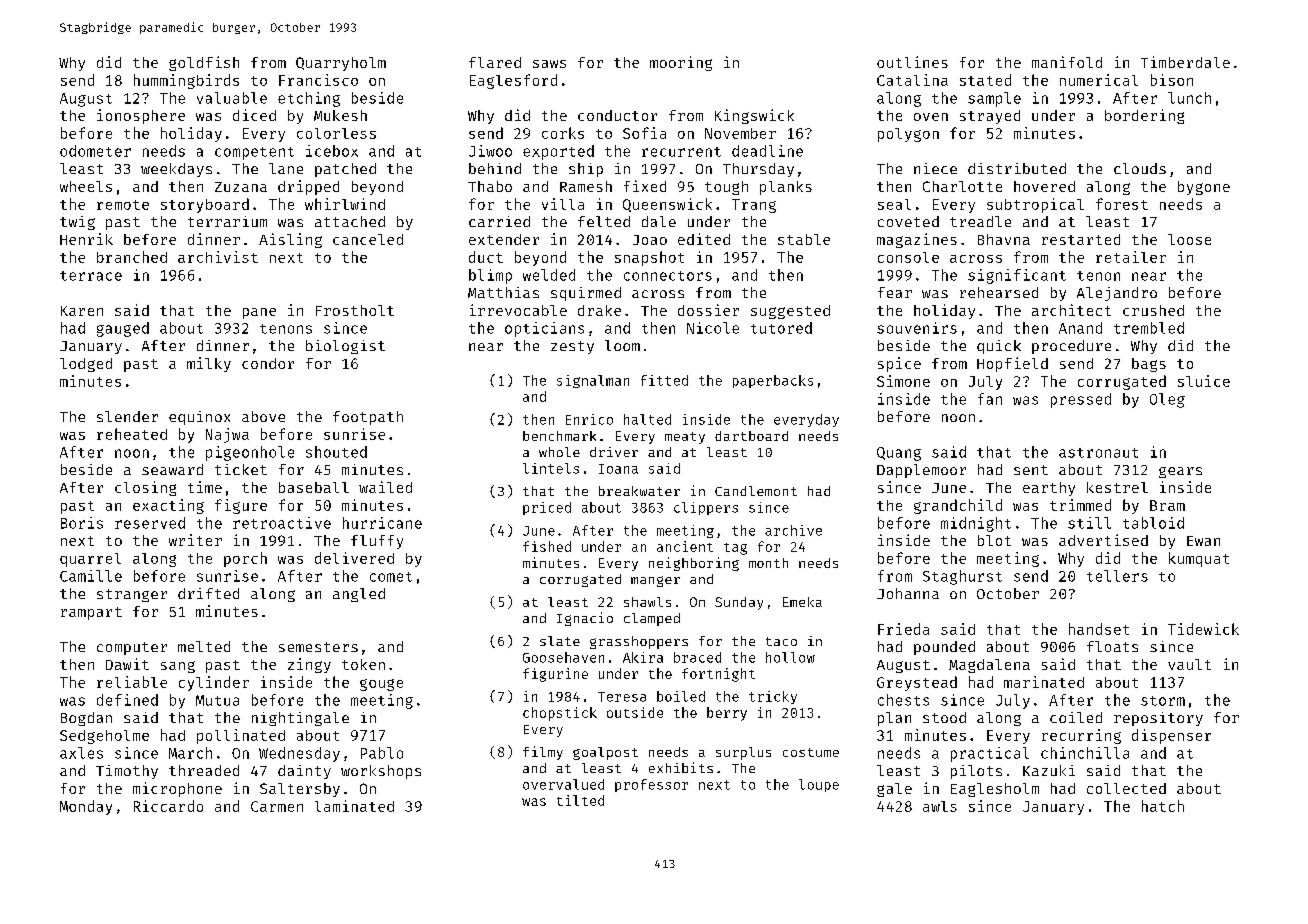 The width and height of the document is (1308, 924). What do you see at coordinates (1189, 239) in the document?
I see `loose` at bounding box center [1189, 239].
